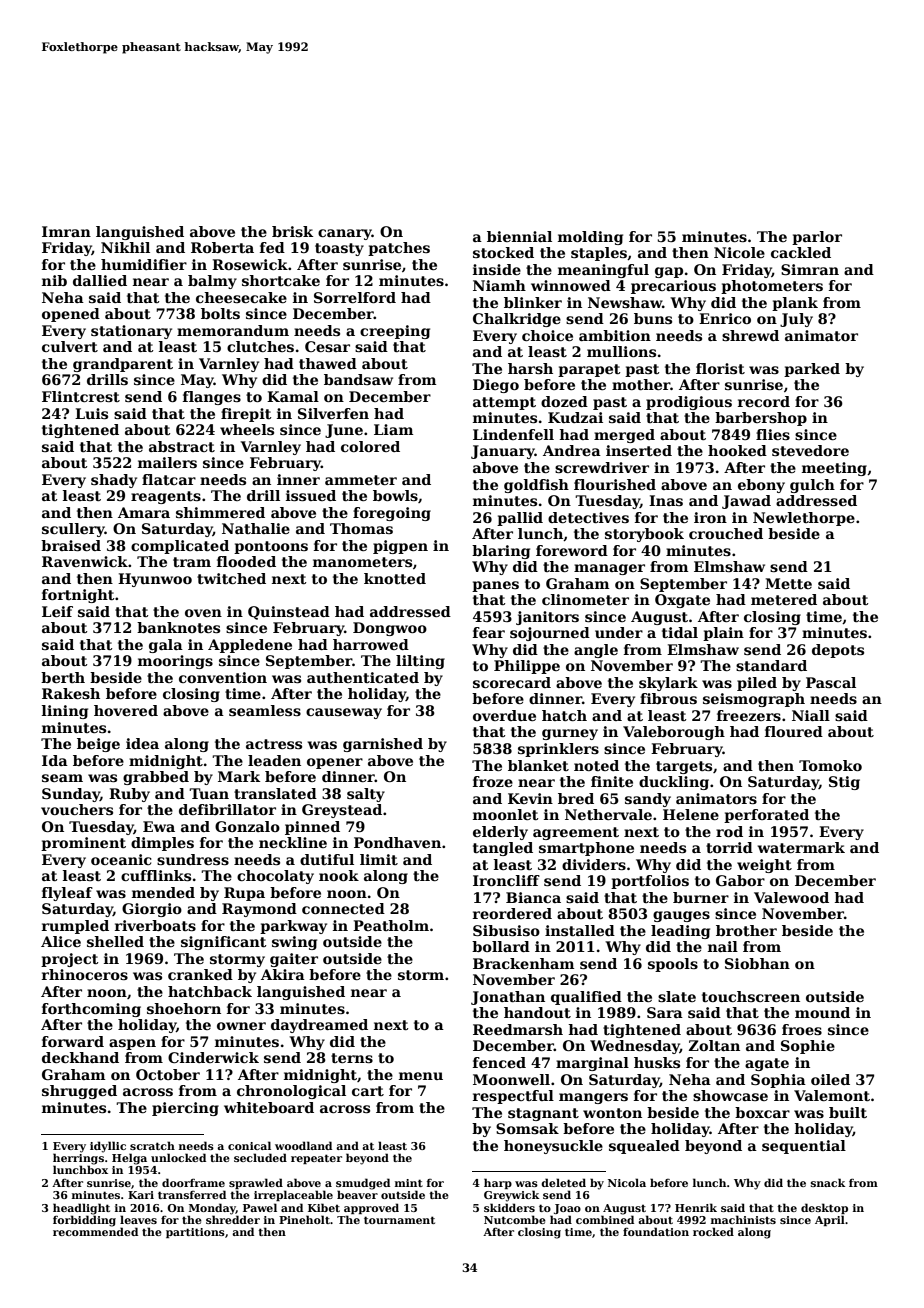 The width and height of the image is (924, 1308). Describe the element at coordinates (260, 1157) in the image. I see `secluded` at that location.
